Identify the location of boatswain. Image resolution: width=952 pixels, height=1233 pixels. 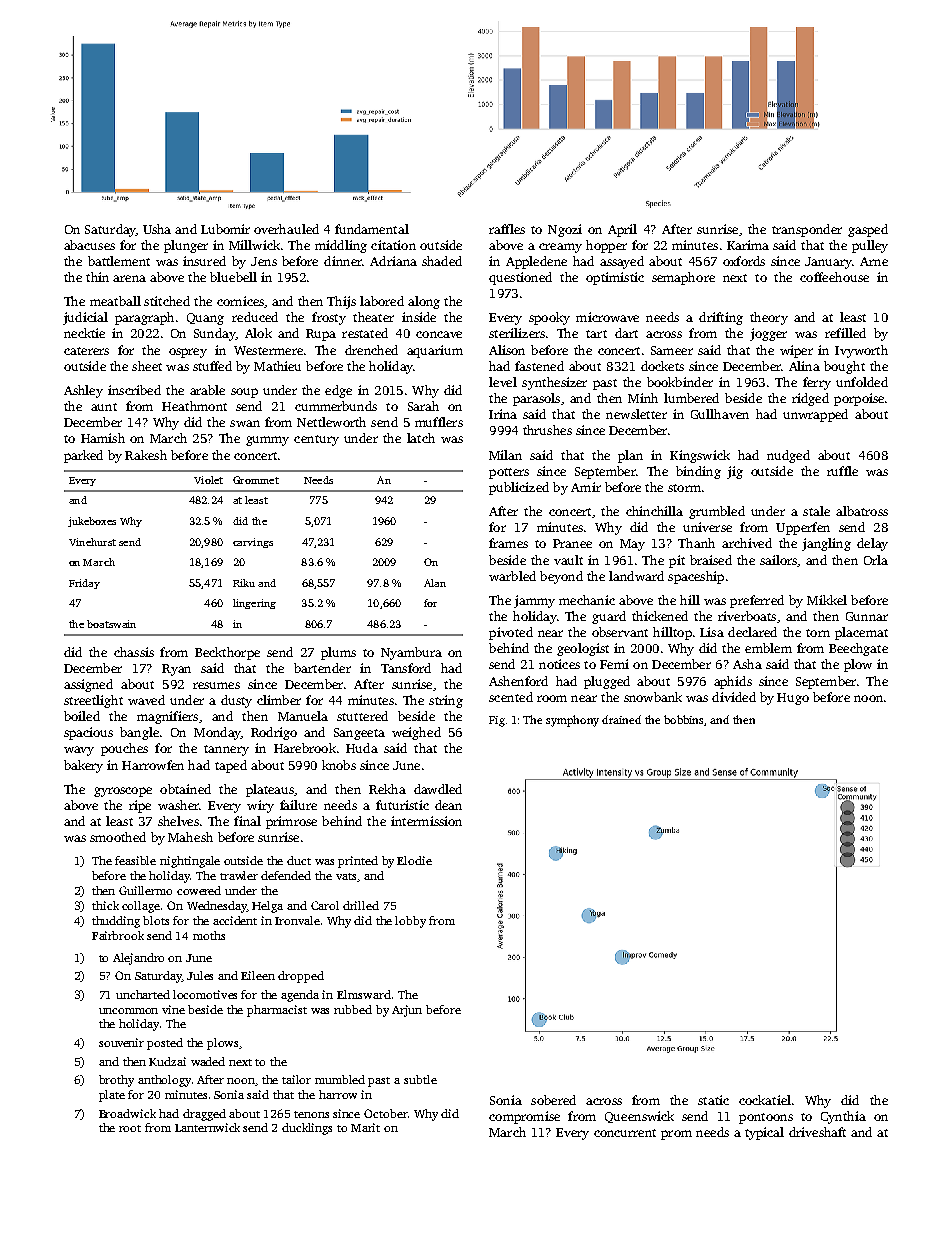
(111, 624).
